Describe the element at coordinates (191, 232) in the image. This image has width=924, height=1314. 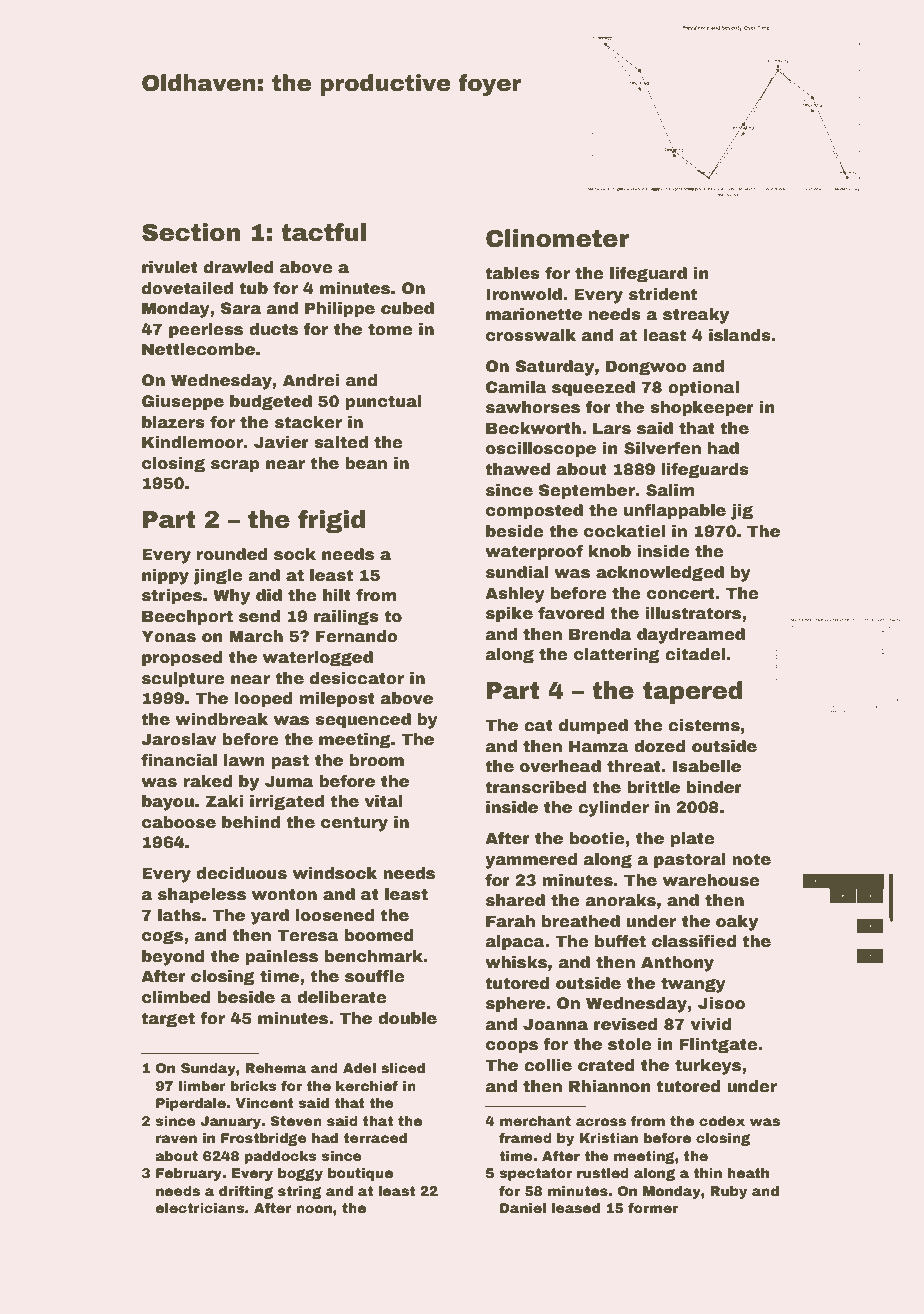
I see `Section` at that location.
